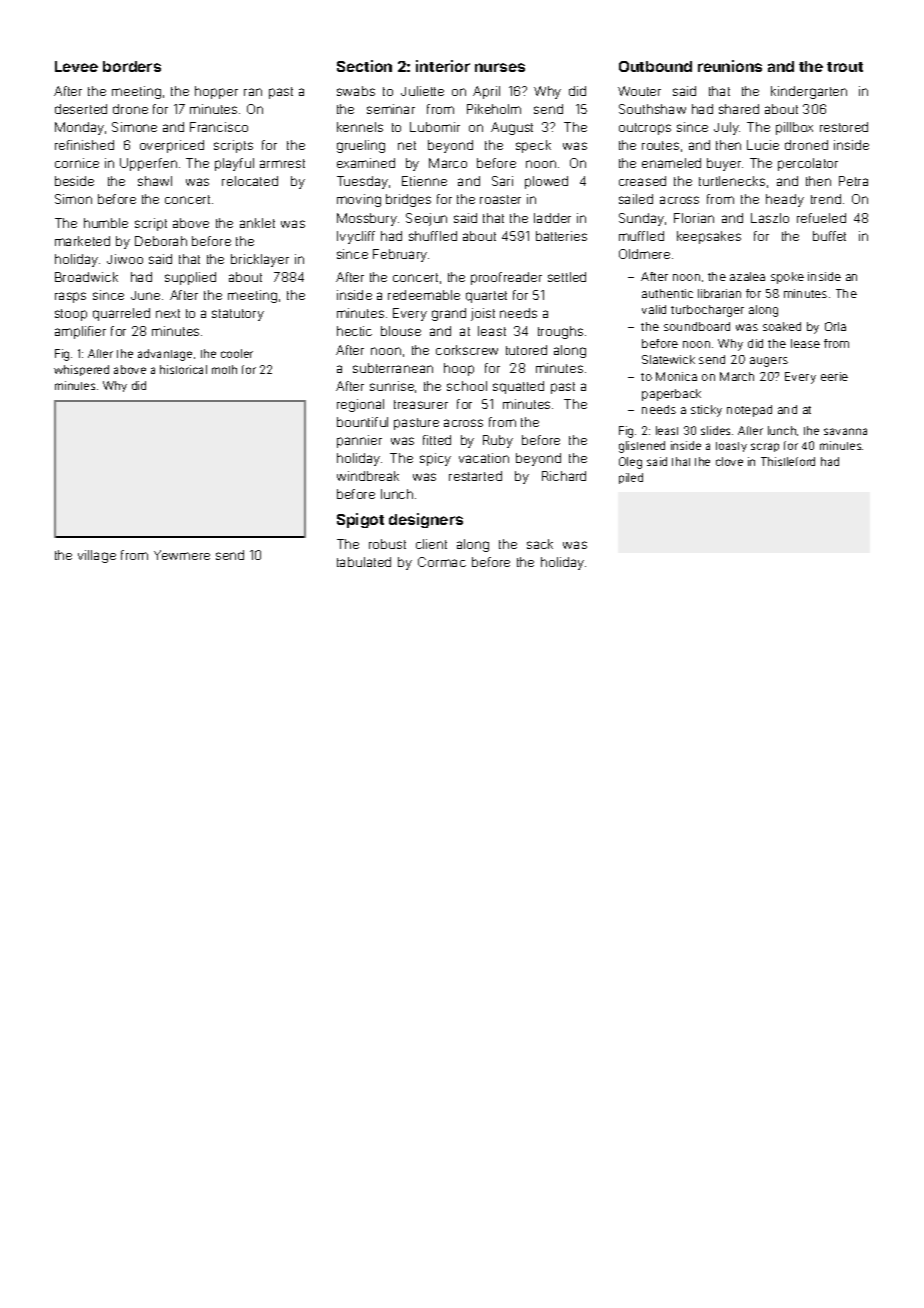  Describe the element at coordinates (387, 544) in the screenshot. I see `robust` at that location.
